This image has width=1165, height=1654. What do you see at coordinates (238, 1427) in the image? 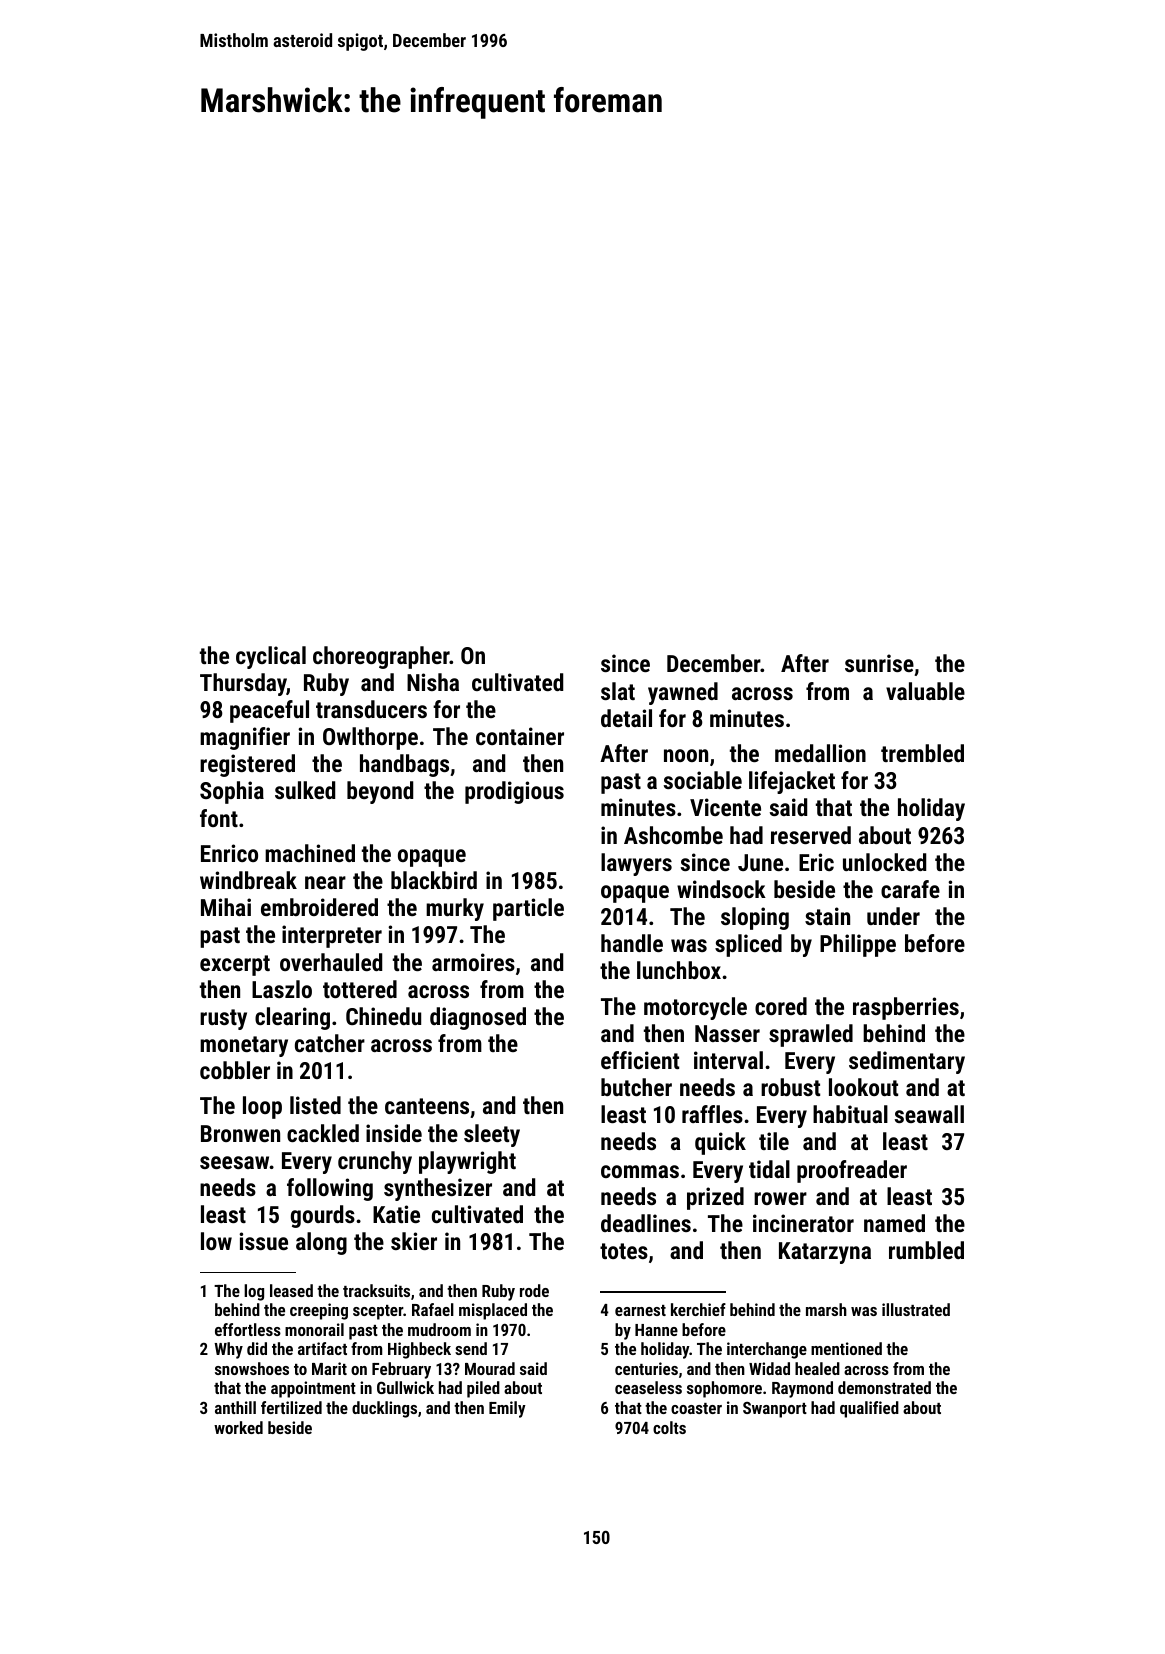
I see `worked` at bounding box center [238, 1427].
